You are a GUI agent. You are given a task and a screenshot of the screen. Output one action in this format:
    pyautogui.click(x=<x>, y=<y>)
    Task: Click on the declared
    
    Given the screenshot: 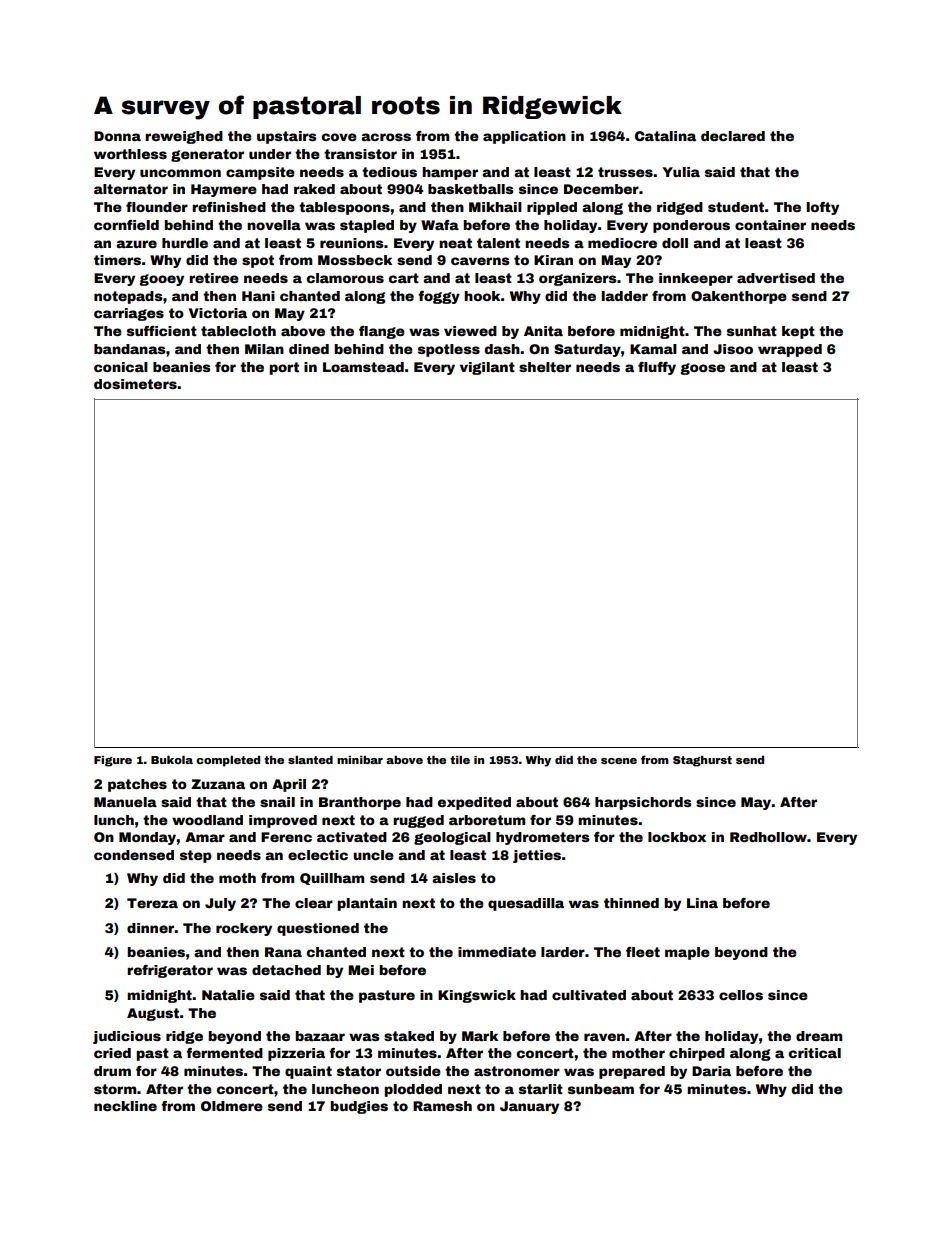 What is the action you would take?
    pyautogui.click(x=733, y=136)
